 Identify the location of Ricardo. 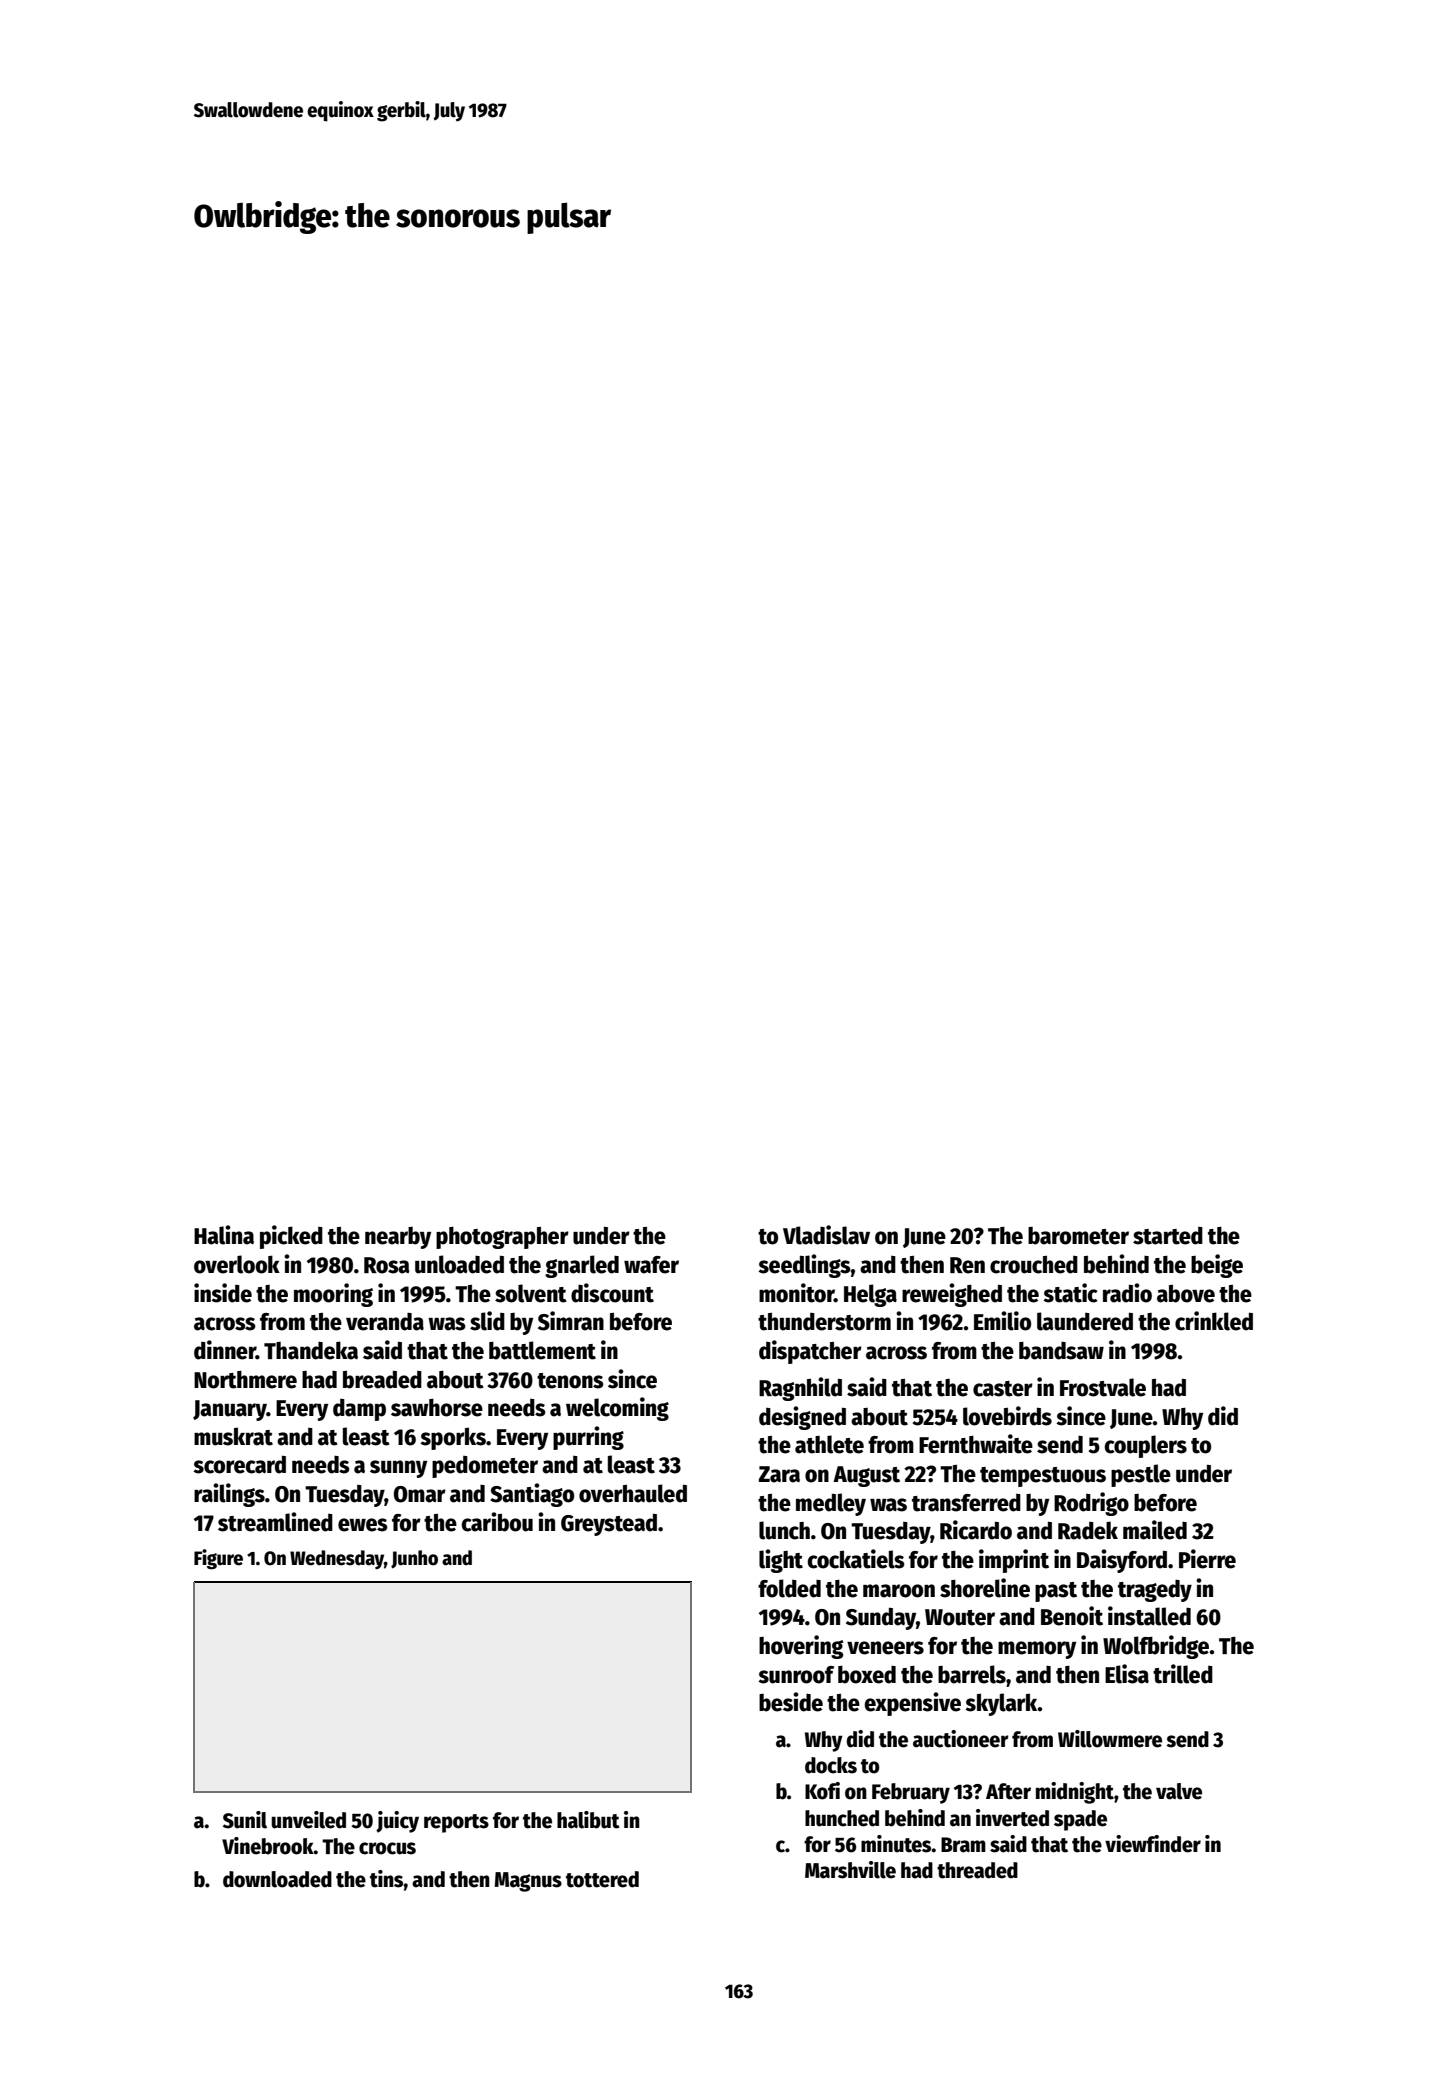
(976, 1530).
